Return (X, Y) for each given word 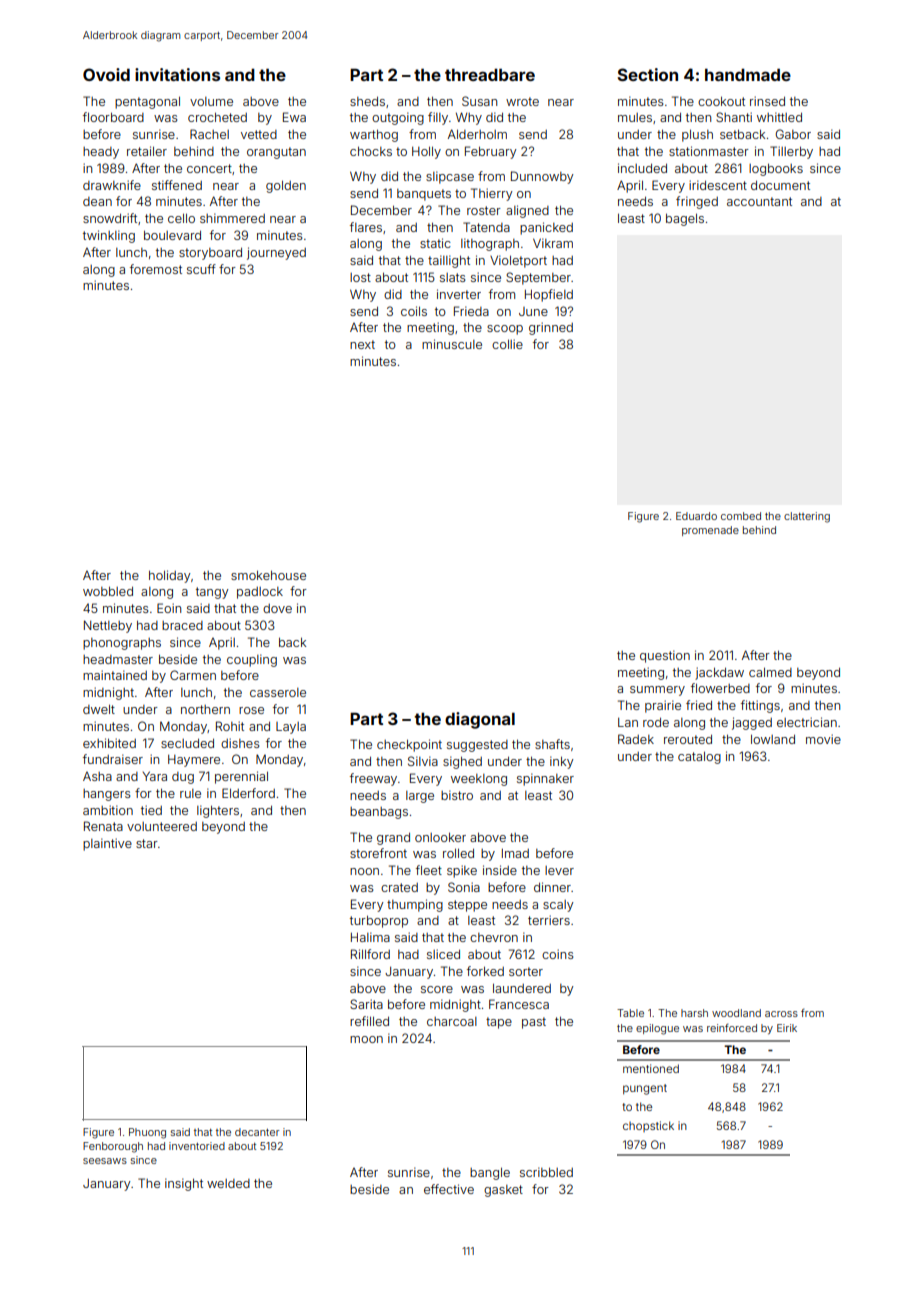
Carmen (193, 675)
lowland (773, 739)
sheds (367, 101)
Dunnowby (542, 177)
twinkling (109, 236)
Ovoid (106, 74)
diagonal (480, 720)
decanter (257, 1132)
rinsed (767, 101)
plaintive (107, 844)
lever (559, 870)
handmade (748, 74)
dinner (552, 887)
